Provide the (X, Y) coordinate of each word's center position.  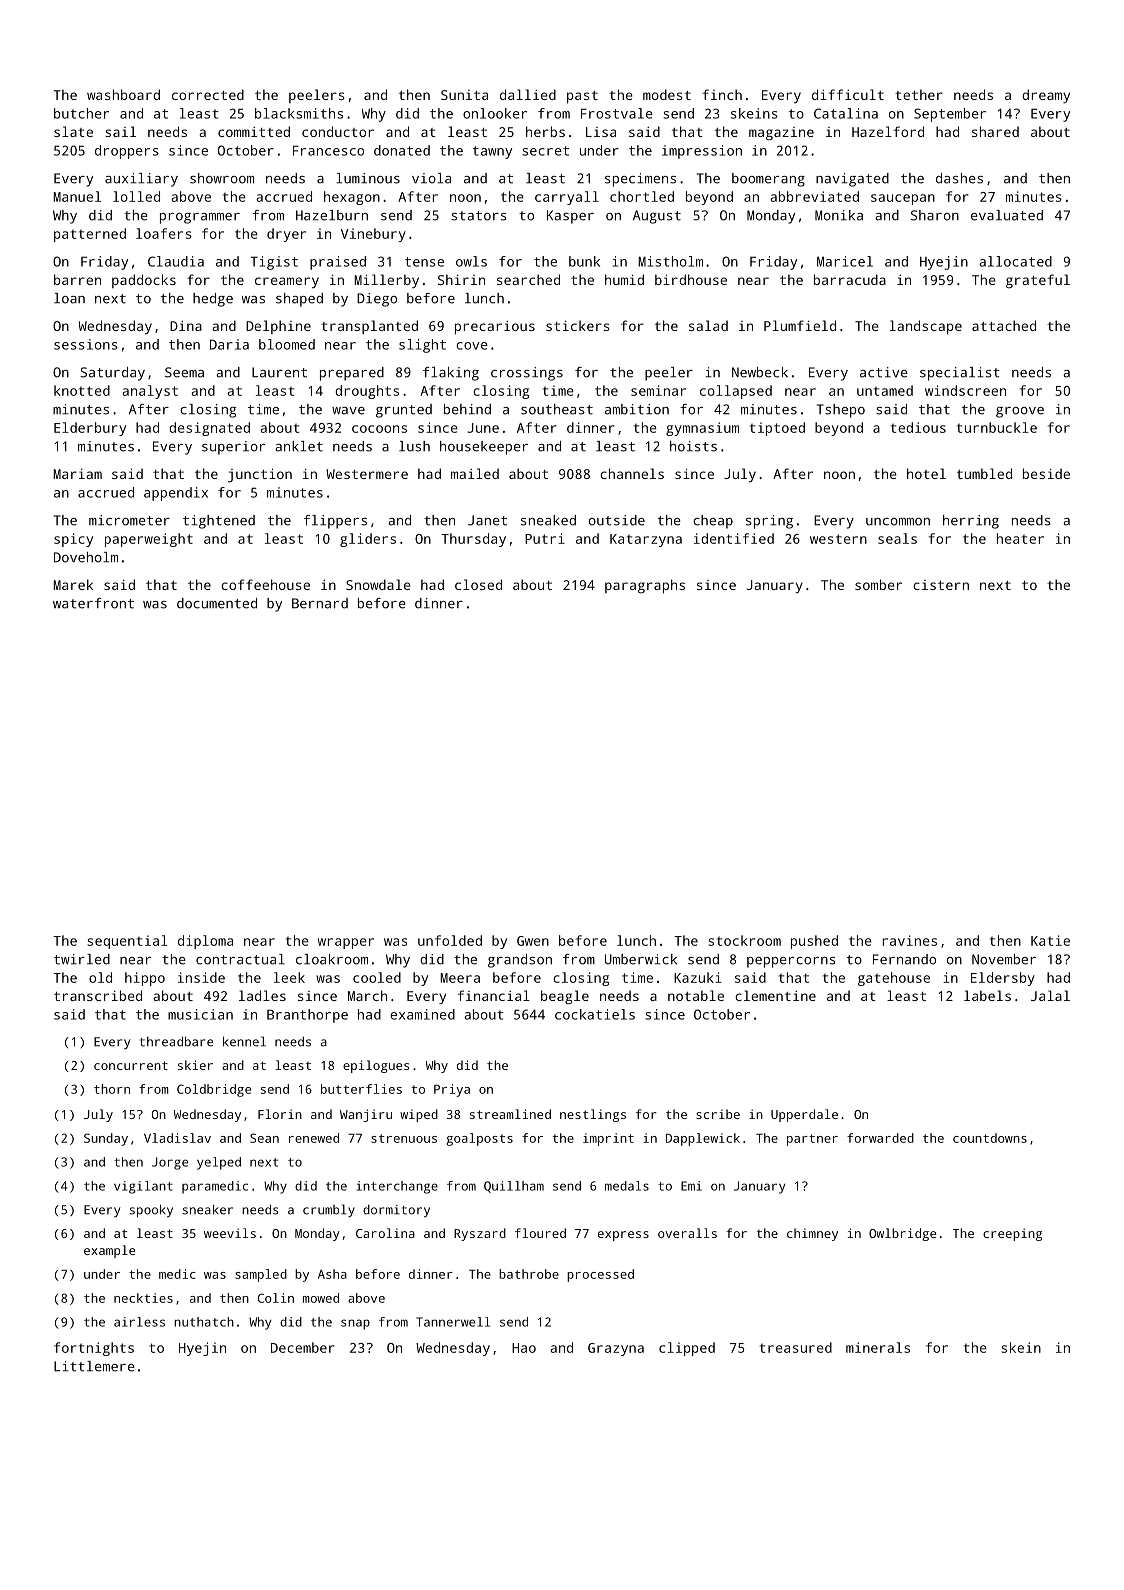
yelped (219, 1163)
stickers (578, 325)
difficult (848, 94)
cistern (941, 585)
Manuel (77, 196)
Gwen (533, 941)
